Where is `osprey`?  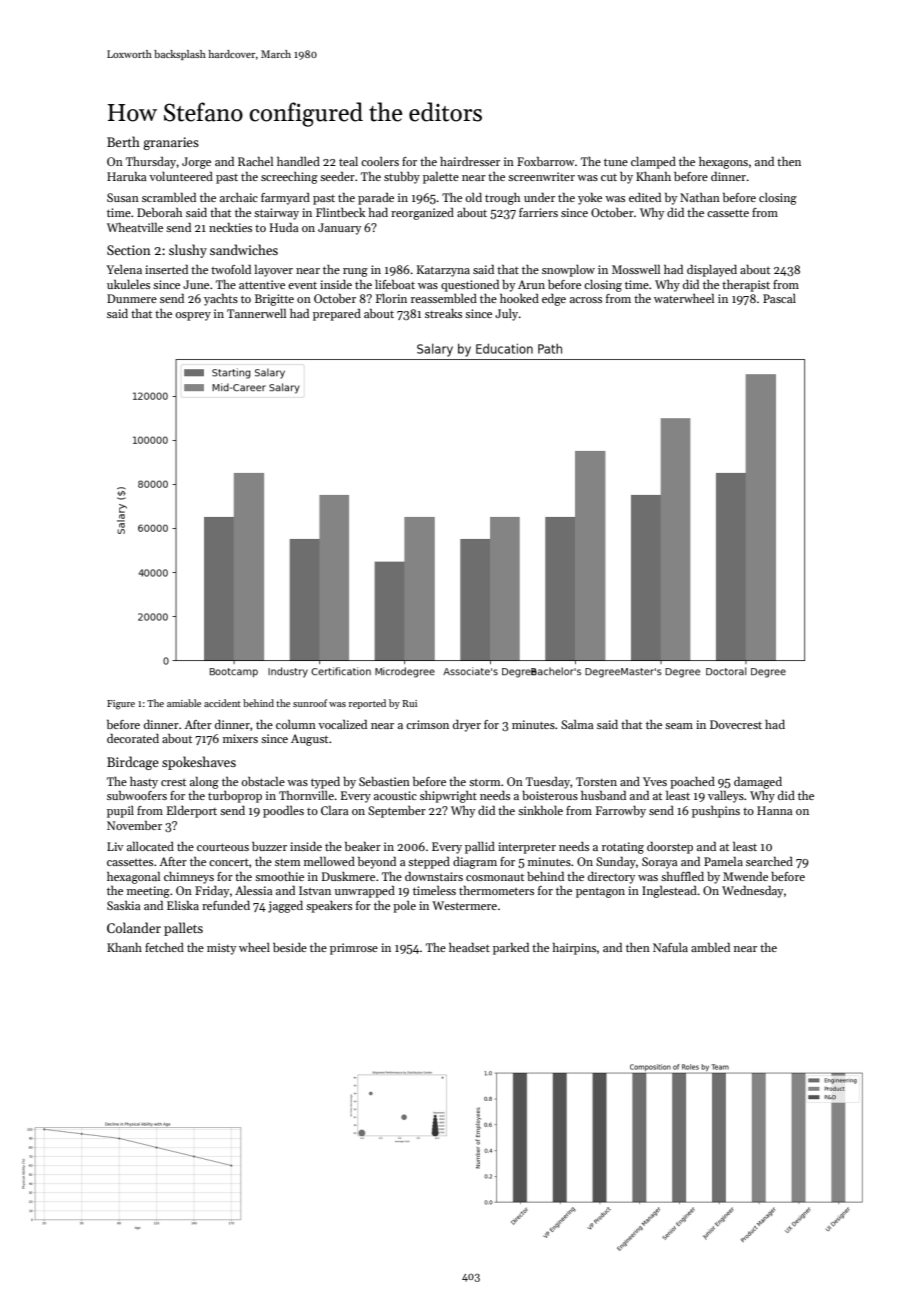
osprey is located at coordinates (193, 316).
